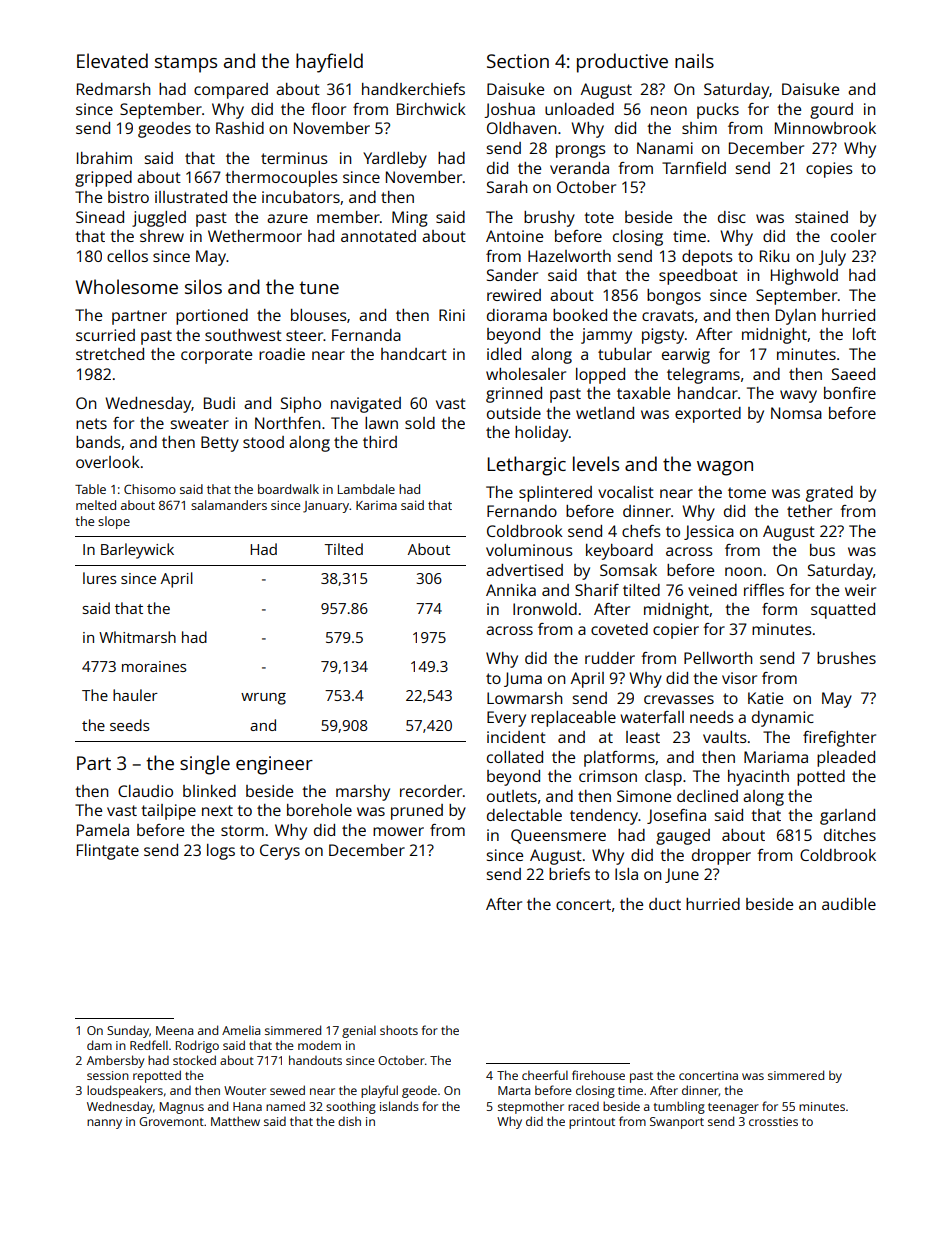  What do you see at coordinates (263, 699) in the screenshot?
I see `wrung` at bounding box center [263, 699].
